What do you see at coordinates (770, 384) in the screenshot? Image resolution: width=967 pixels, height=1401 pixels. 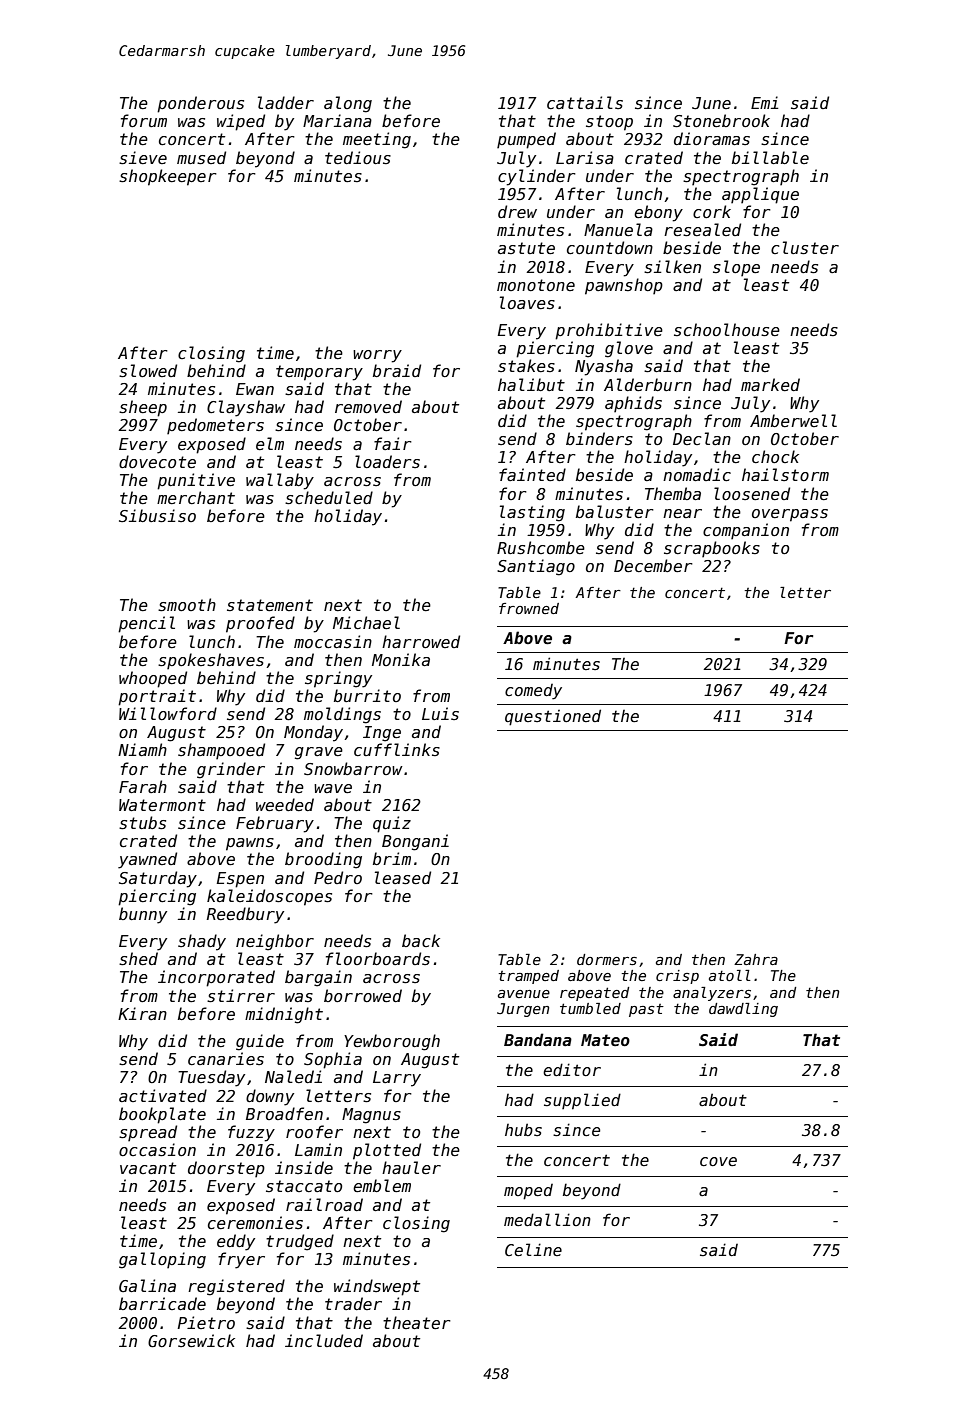 I see `marked` at bounding box center [770, 384].
